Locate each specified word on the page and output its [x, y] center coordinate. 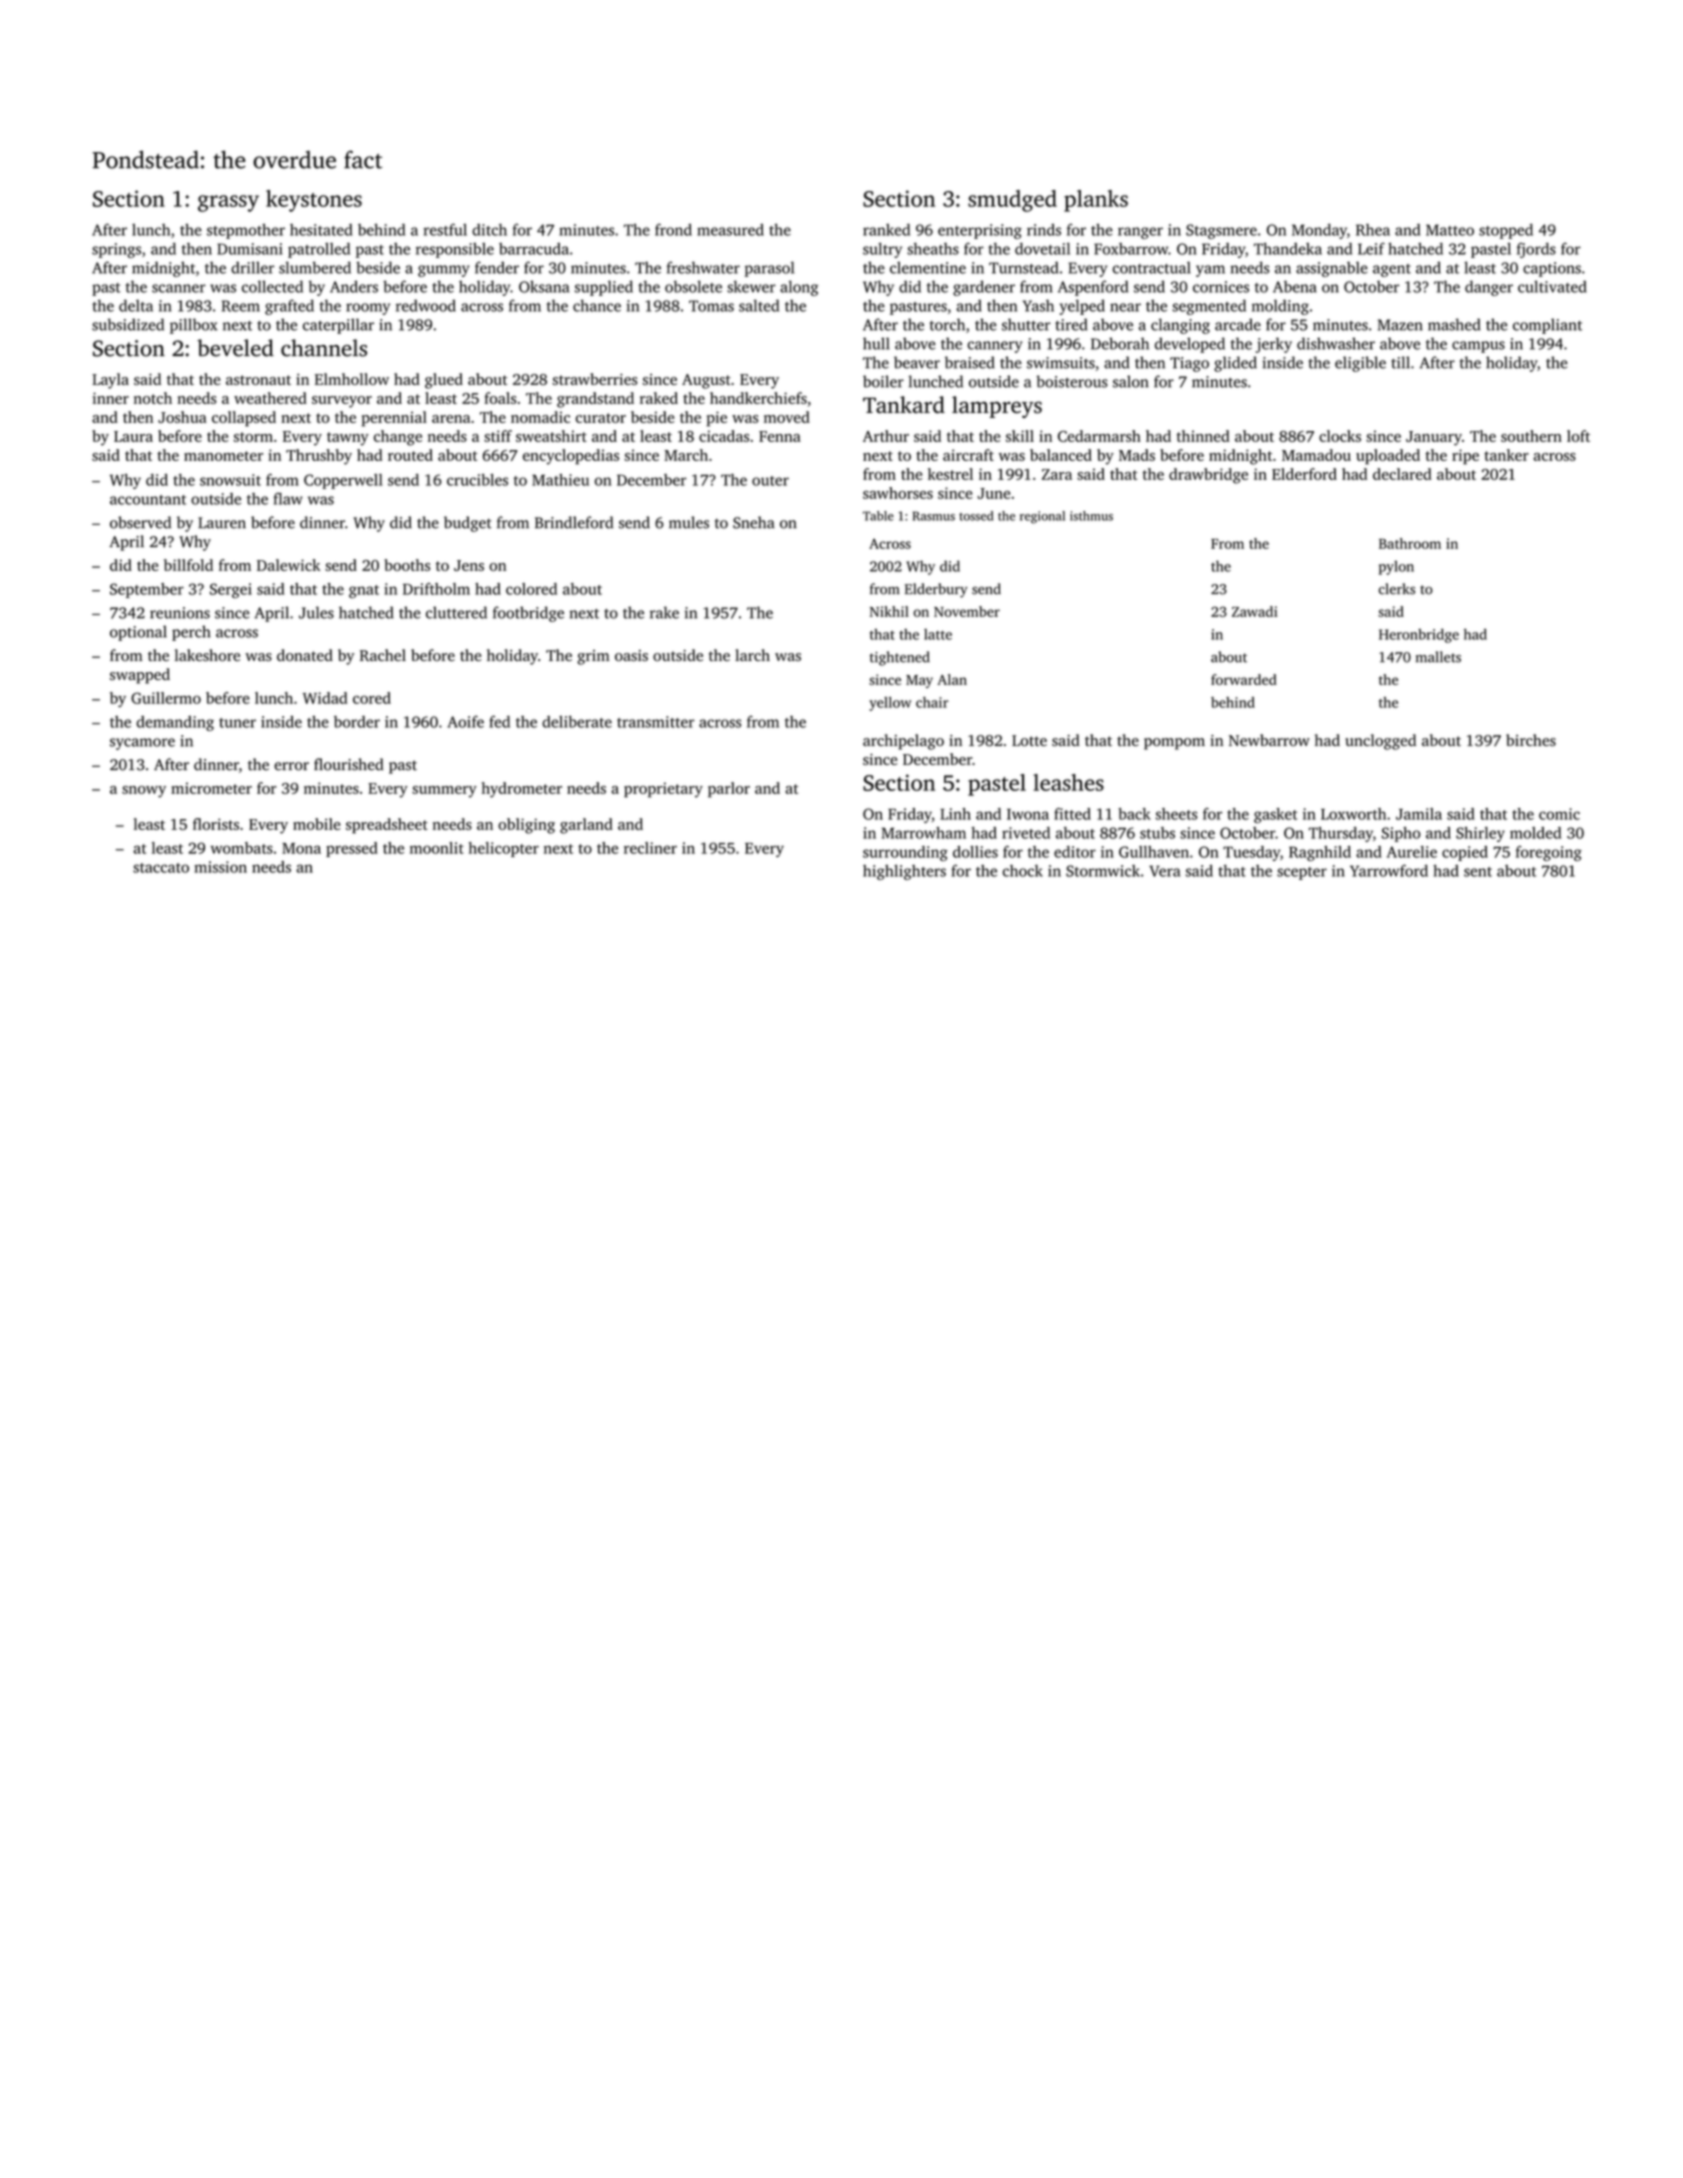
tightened [900, 658]
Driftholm [436, 589]
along [799, 288]
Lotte [1029, 740]
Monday [1319, 231]
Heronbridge [1419, 636]
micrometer [211, 788]
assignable [1332, 269]
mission [220, 867]
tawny [348, 439]
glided [1235, 364]
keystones [314, 201]
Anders [354, 286]
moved [787, 417]
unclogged [1380, 742]
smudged [1012, 201]
